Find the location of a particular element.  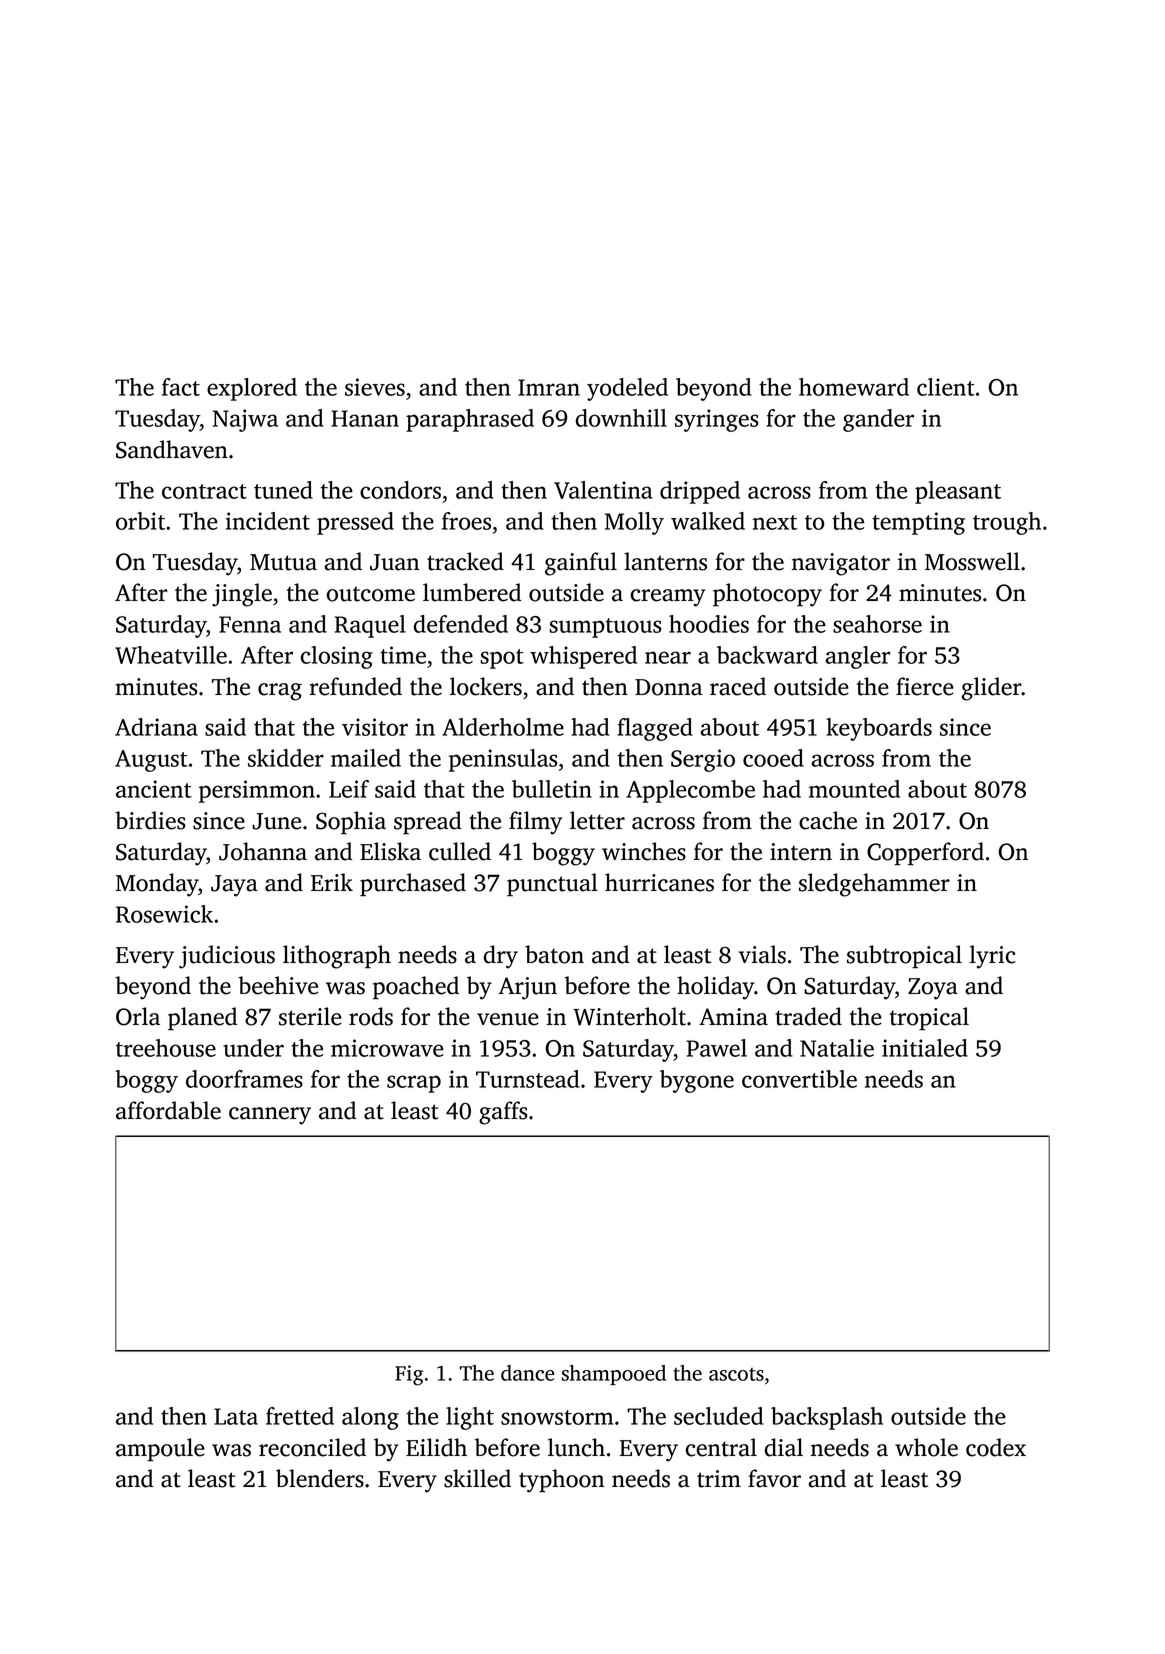

under is located at coordinates (253, 1048).
